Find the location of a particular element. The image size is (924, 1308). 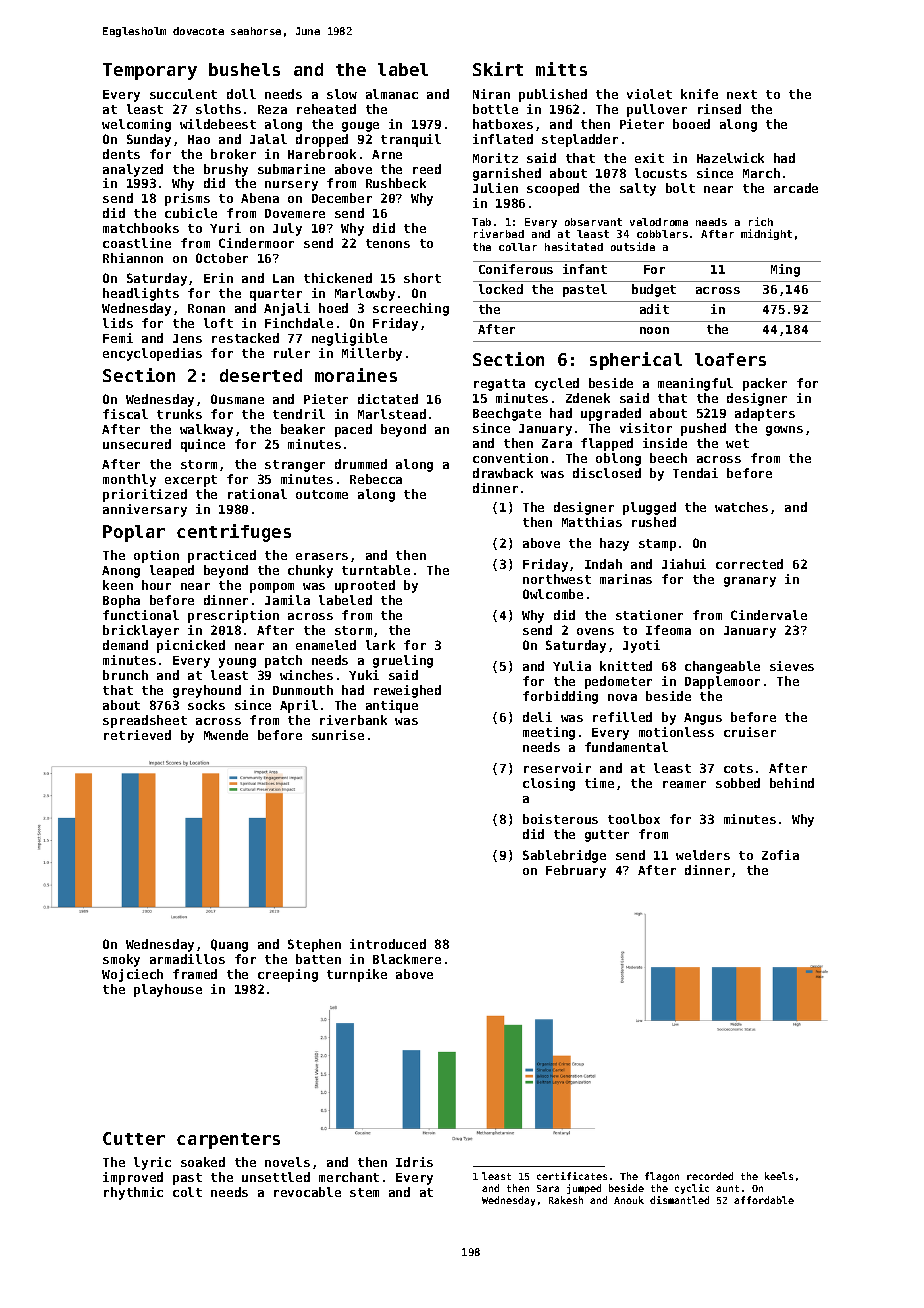

welders is located at coordinates (703, 855).
